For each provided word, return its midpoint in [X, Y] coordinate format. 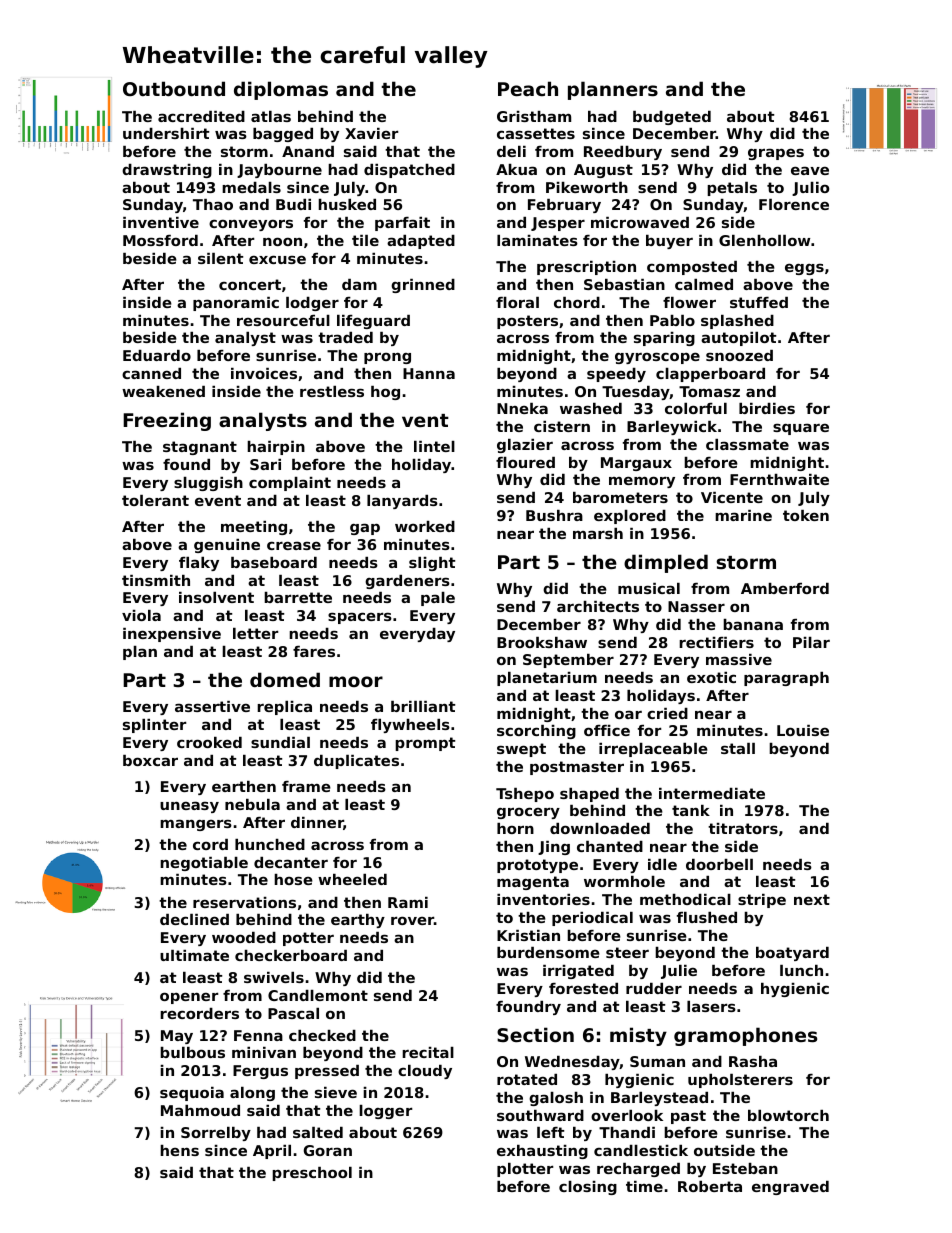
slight [432, 564]
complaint [290, 484]
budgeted [672, 118]
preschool [312, 1174]
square [801, 429]
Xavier [371, 133]
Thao [213, 204]
